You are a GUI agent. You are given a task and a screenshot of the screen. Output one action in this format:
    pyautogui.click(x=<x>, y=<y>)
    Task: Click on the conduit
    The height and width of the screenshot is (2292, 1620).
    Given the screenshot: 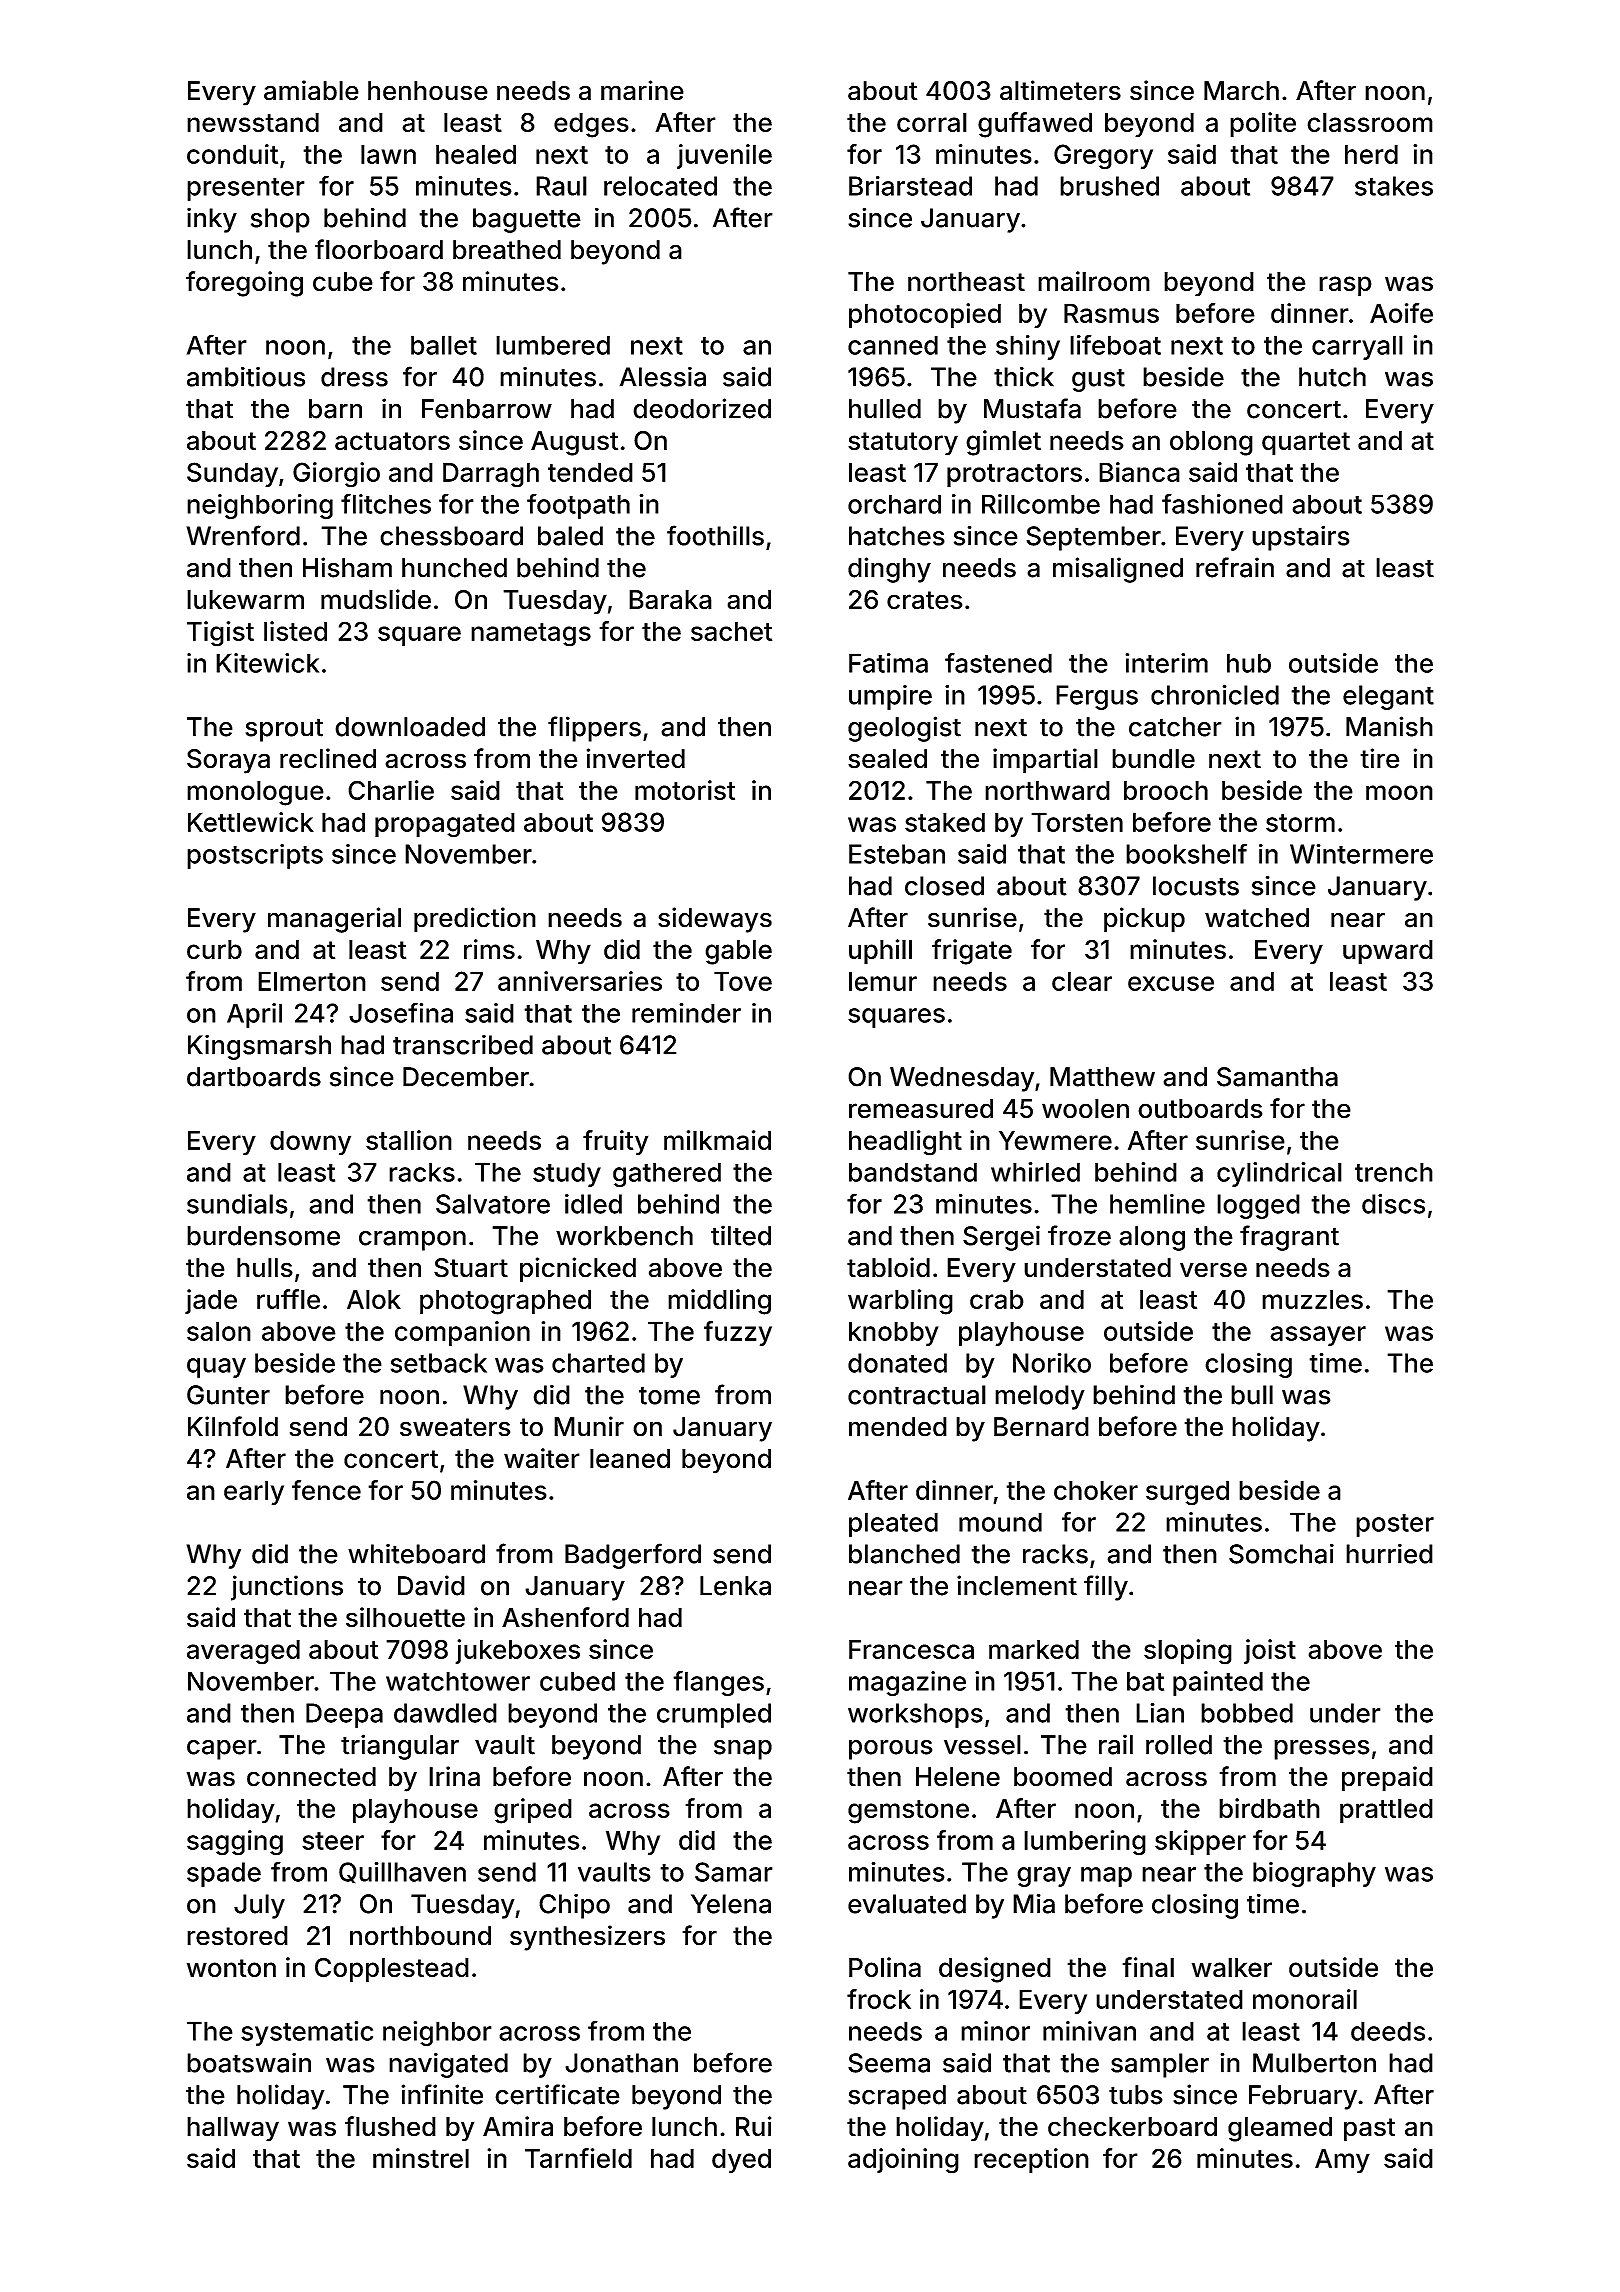 What is the action you would take?
    pyautogui.click(x=232, y=154)
